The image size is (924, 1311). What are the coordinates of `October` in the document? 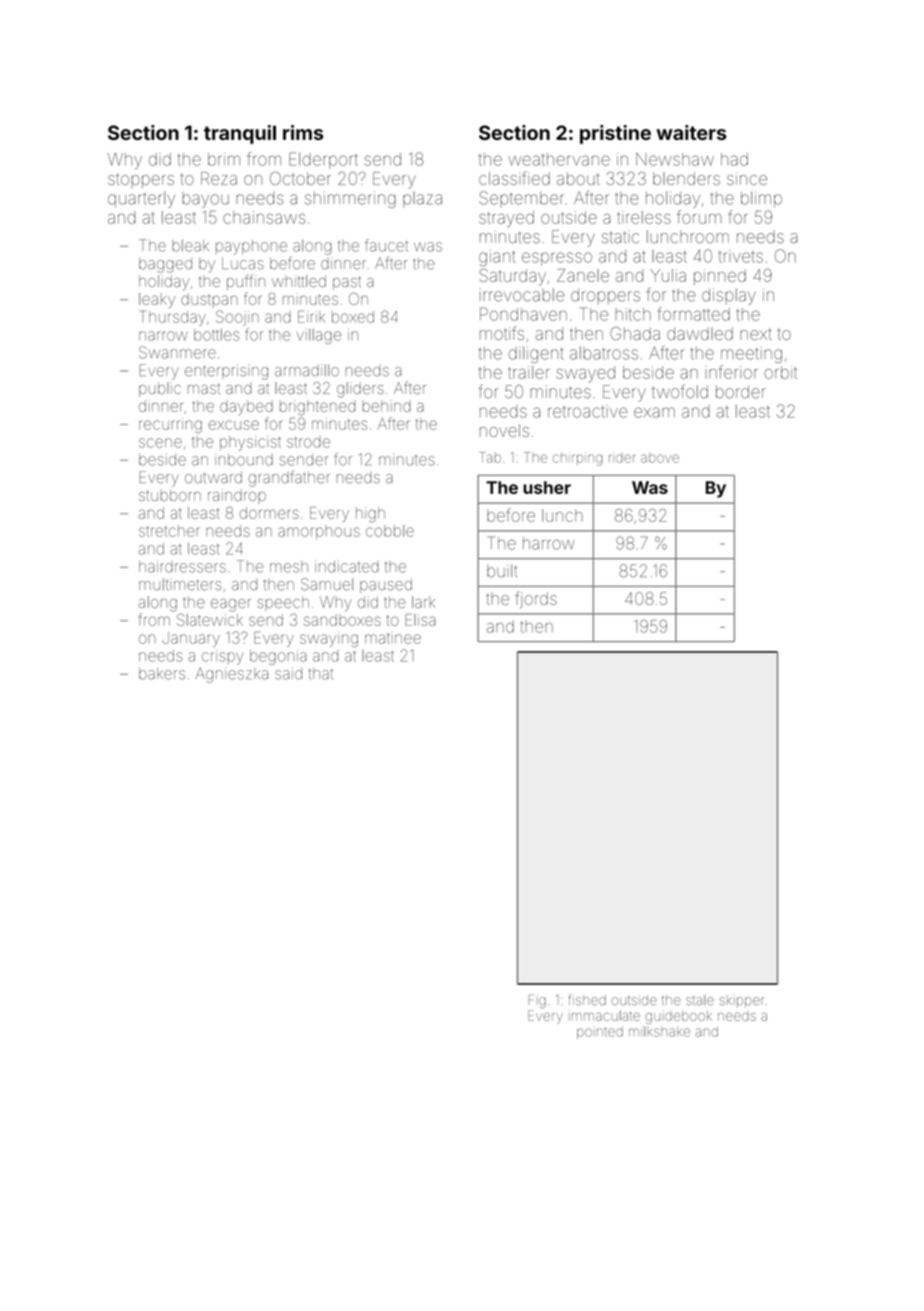 It's located at (300, 178).
